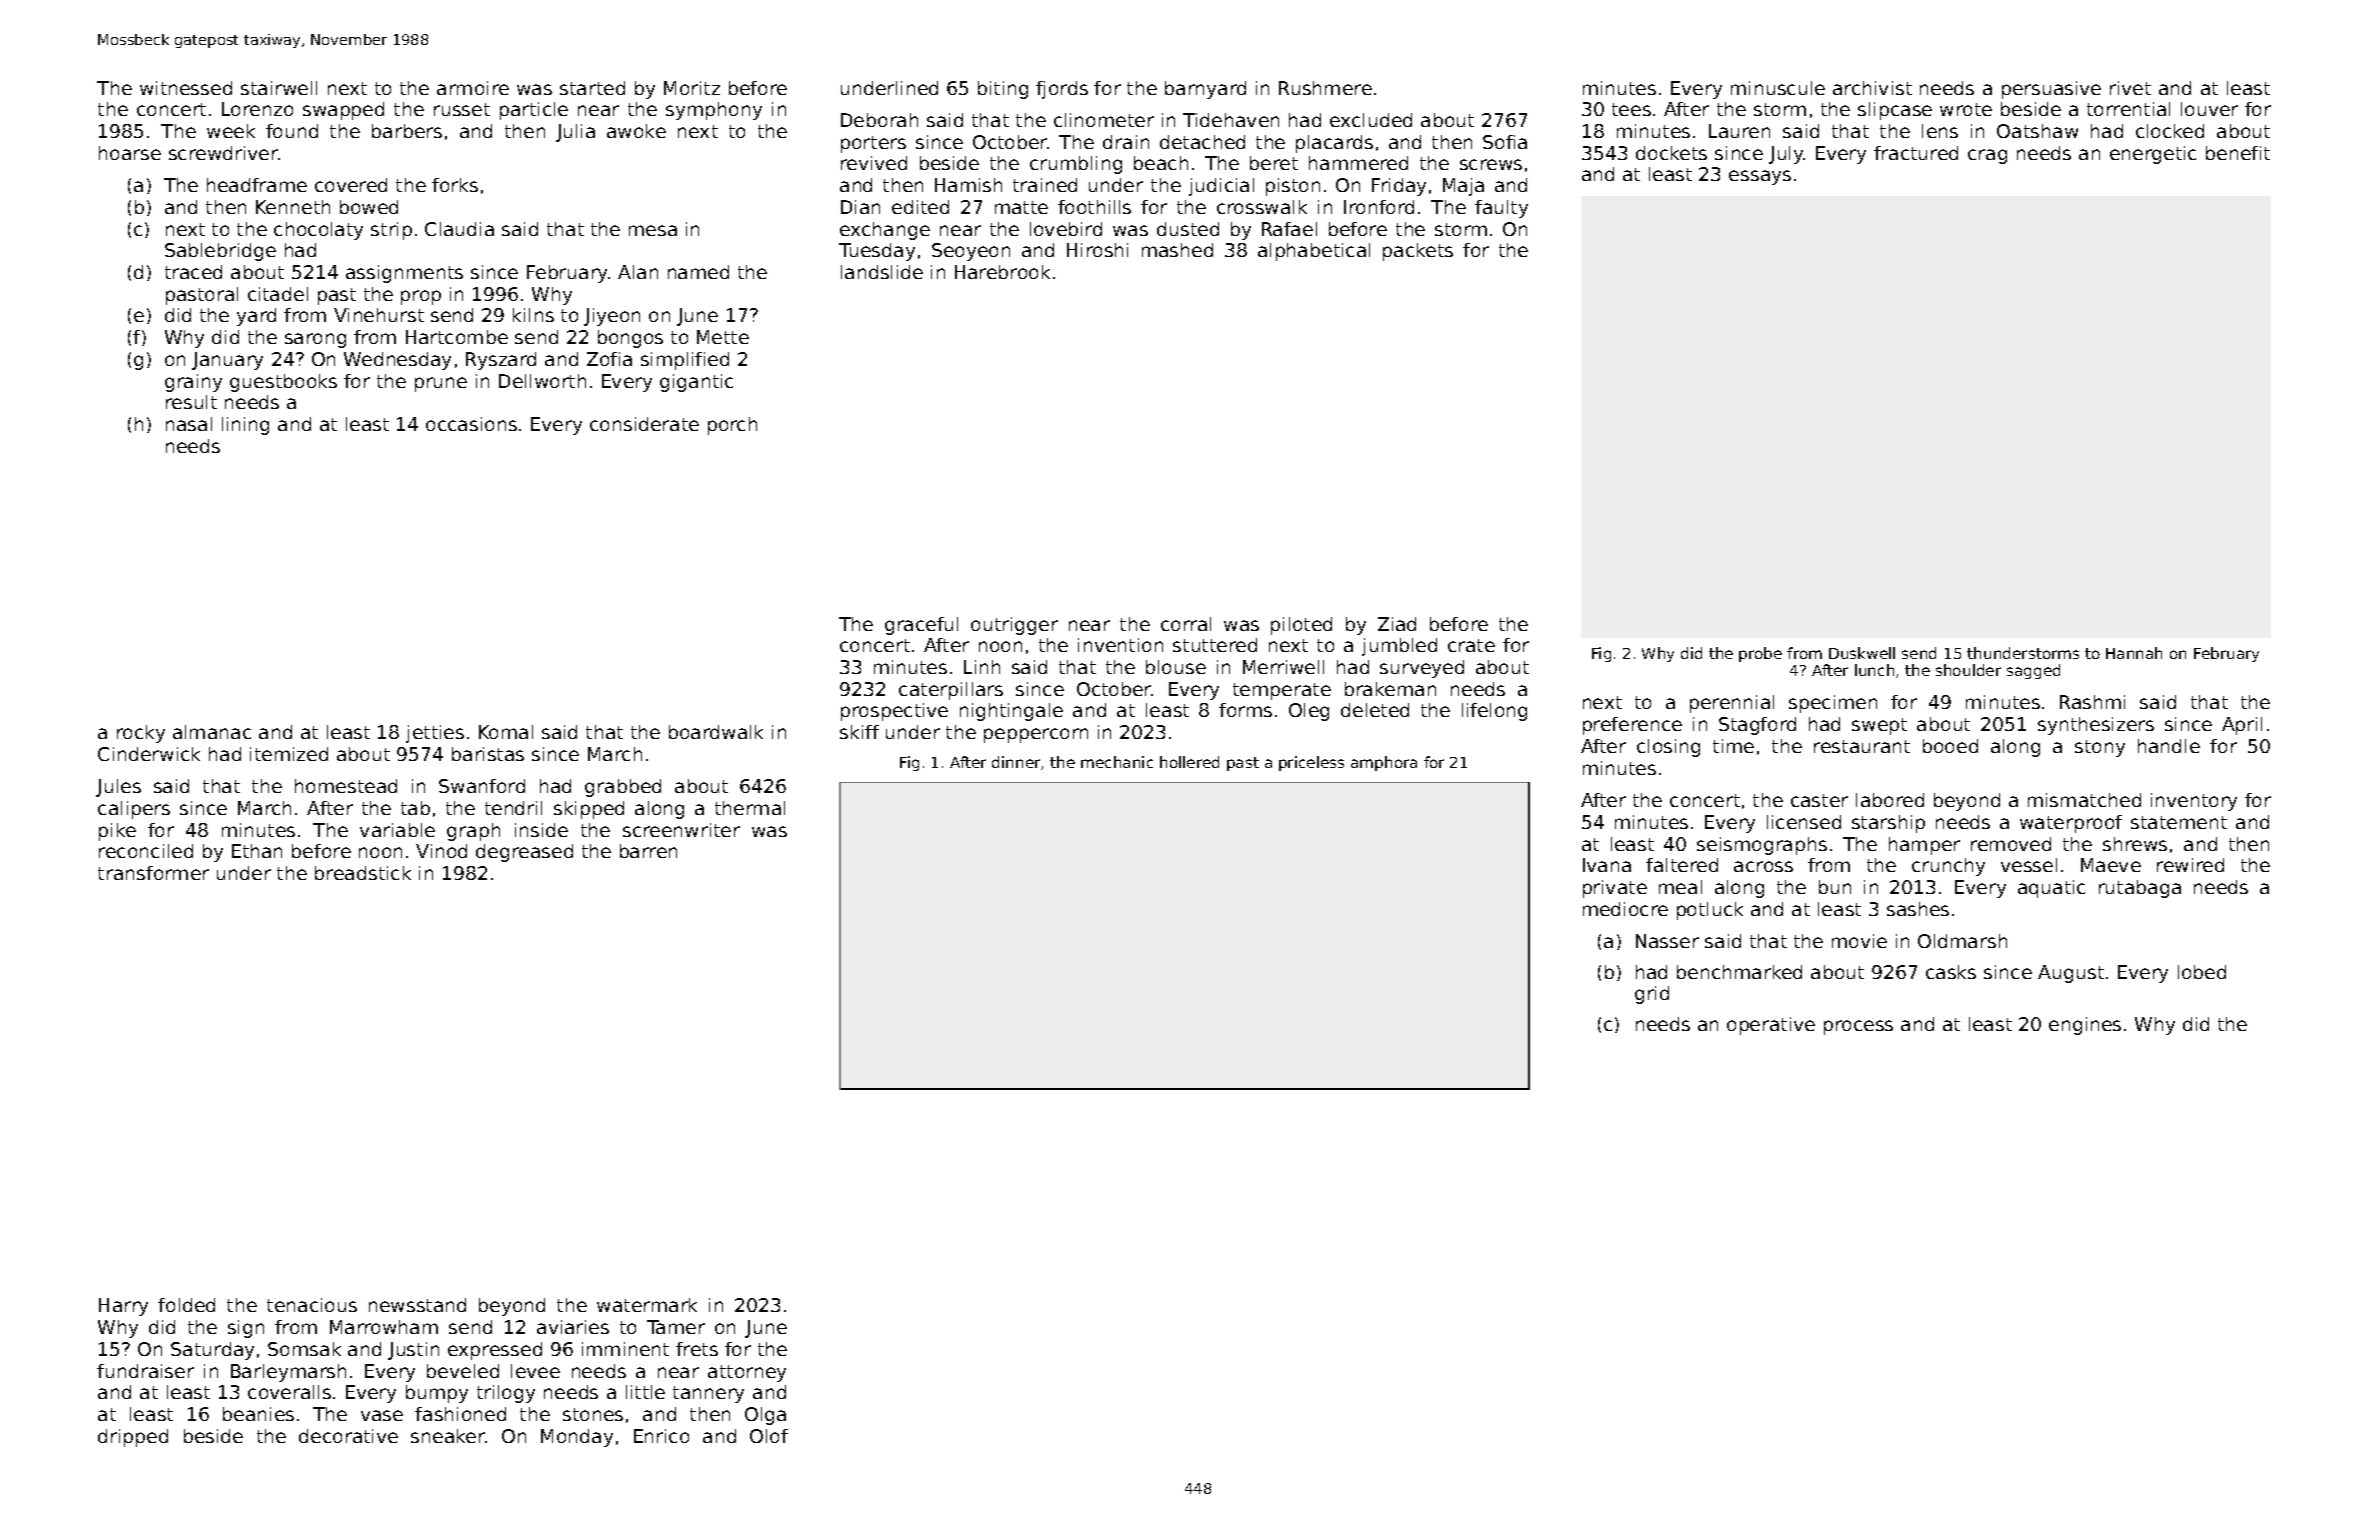 This document has width=2369, height=1533. What do you see at coordinates (676, 1327) in the document?
I see `Tamer` at bounding box center [676, 1327].
